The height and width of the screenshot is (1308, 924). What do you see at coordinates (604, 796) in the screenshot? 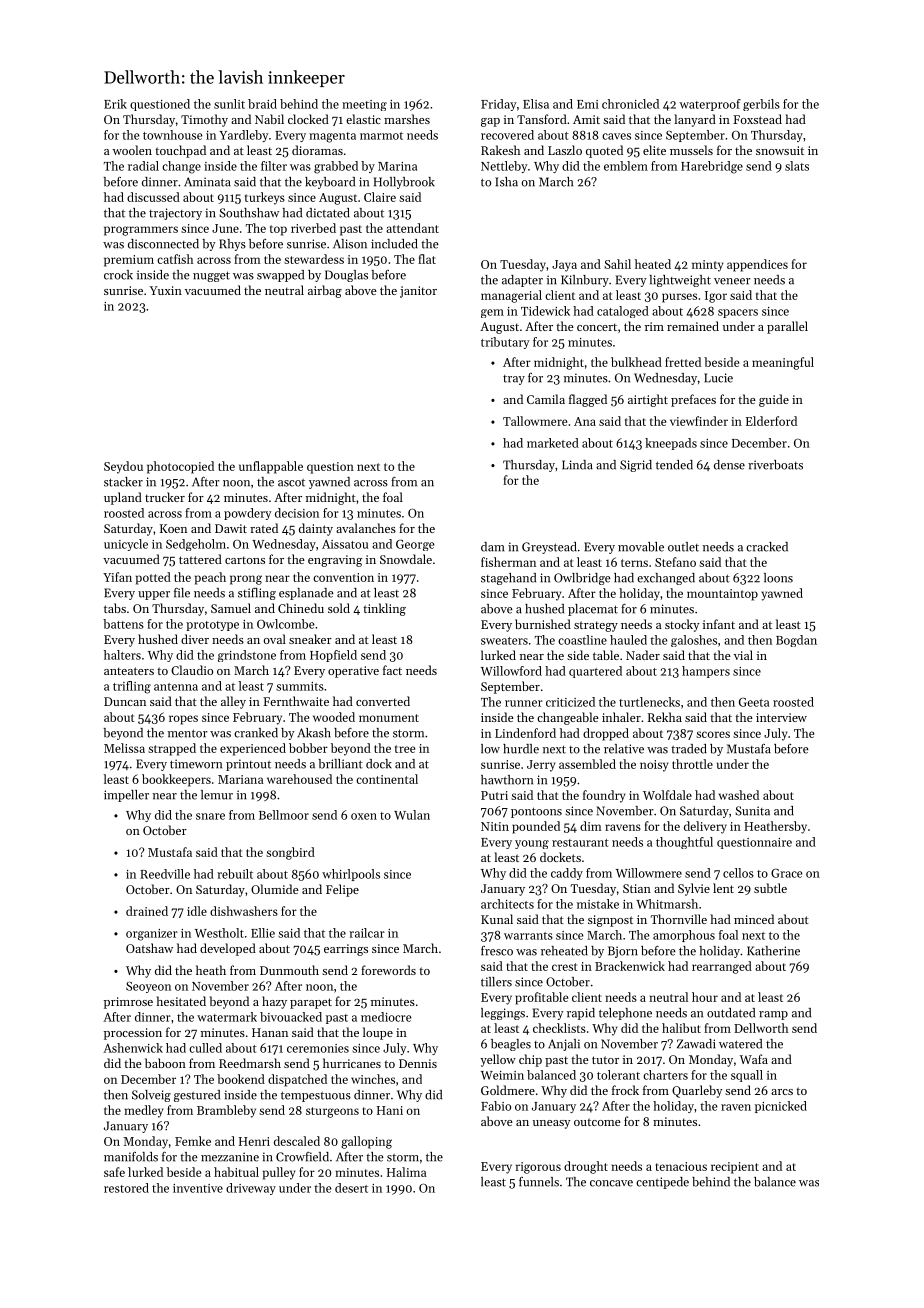
I see `foundry` at bounding box center [604, 796].
